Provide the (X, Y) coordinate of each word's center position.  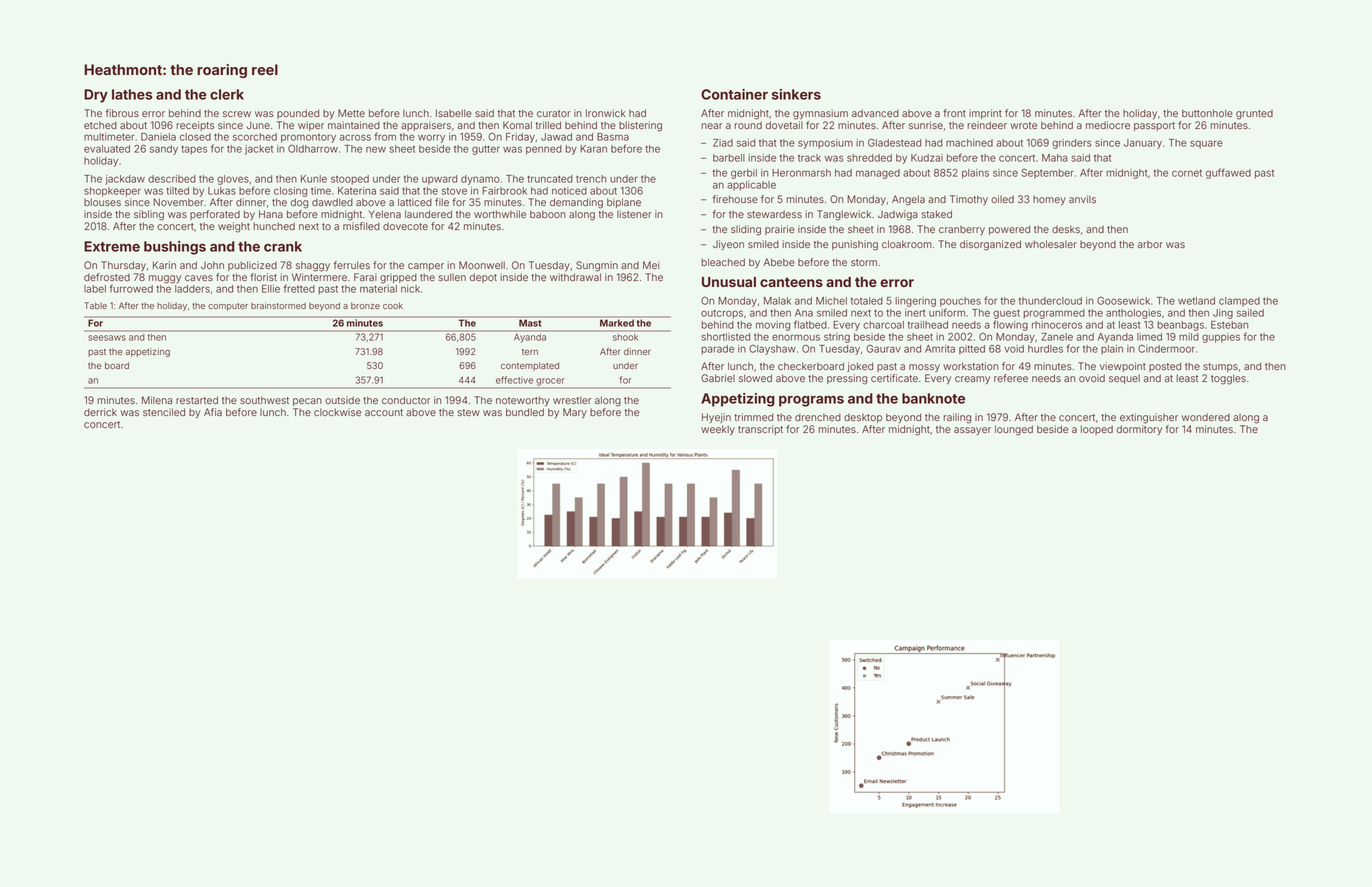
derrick (100, 412)
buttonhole (1207, 113)
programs (811, 401)
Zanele (1057, 337)
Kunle (314, 179)
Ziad (723, 143)
